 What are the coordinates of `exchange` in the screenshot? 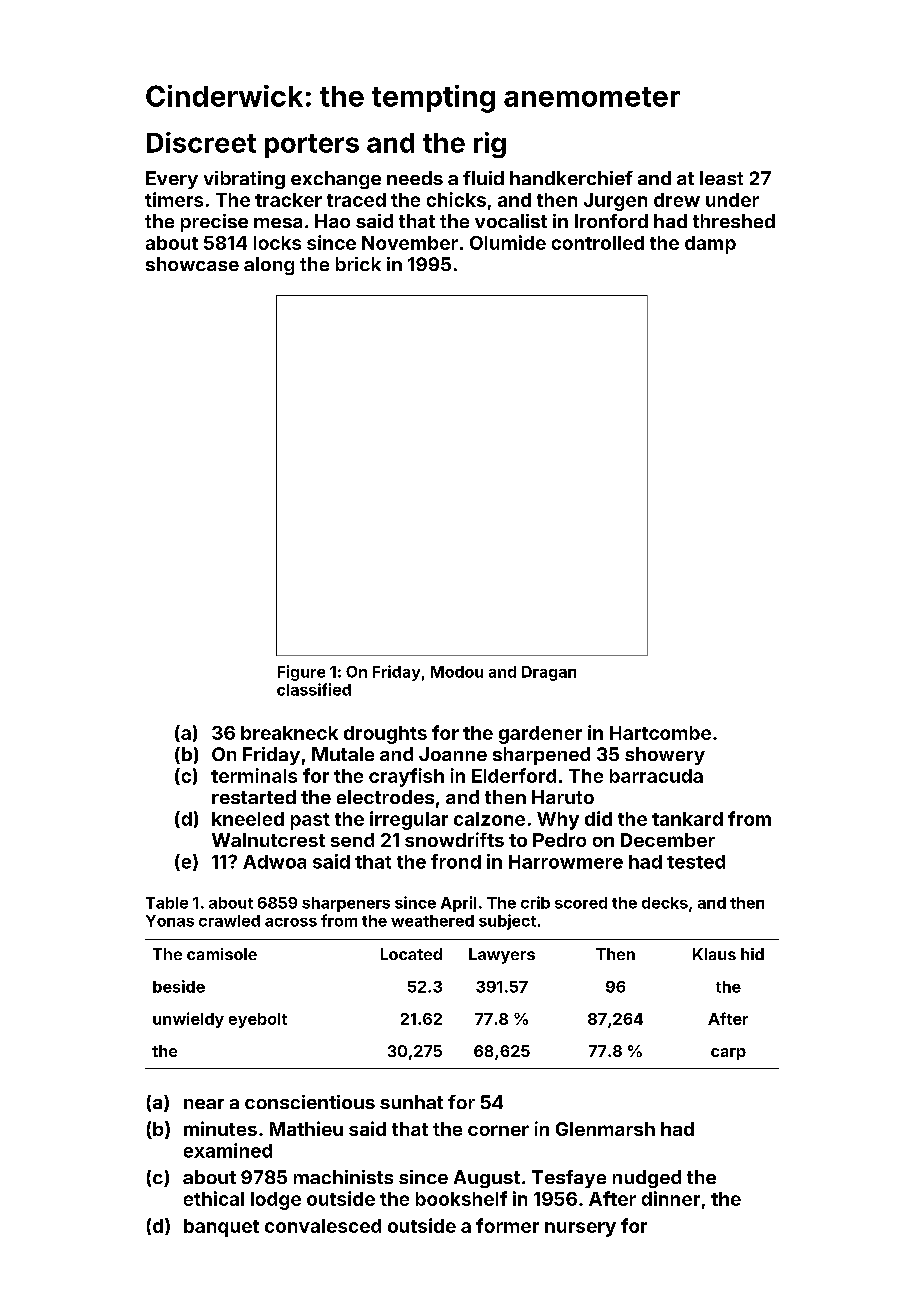 It's located at (336, 180).
